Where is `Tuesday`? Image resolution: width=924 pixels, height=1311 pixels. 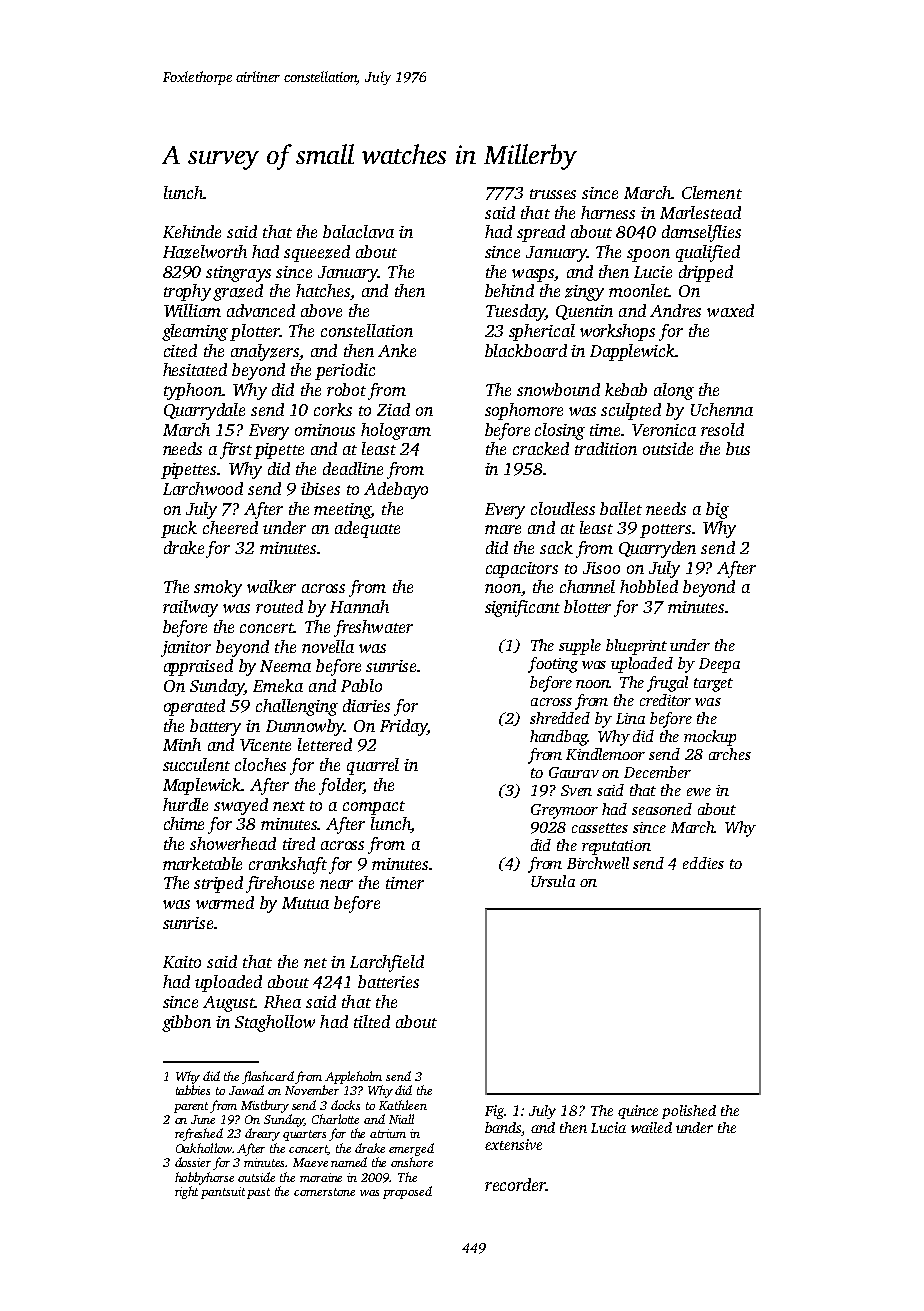
Tuesday is located at coordinates (515, 312).
